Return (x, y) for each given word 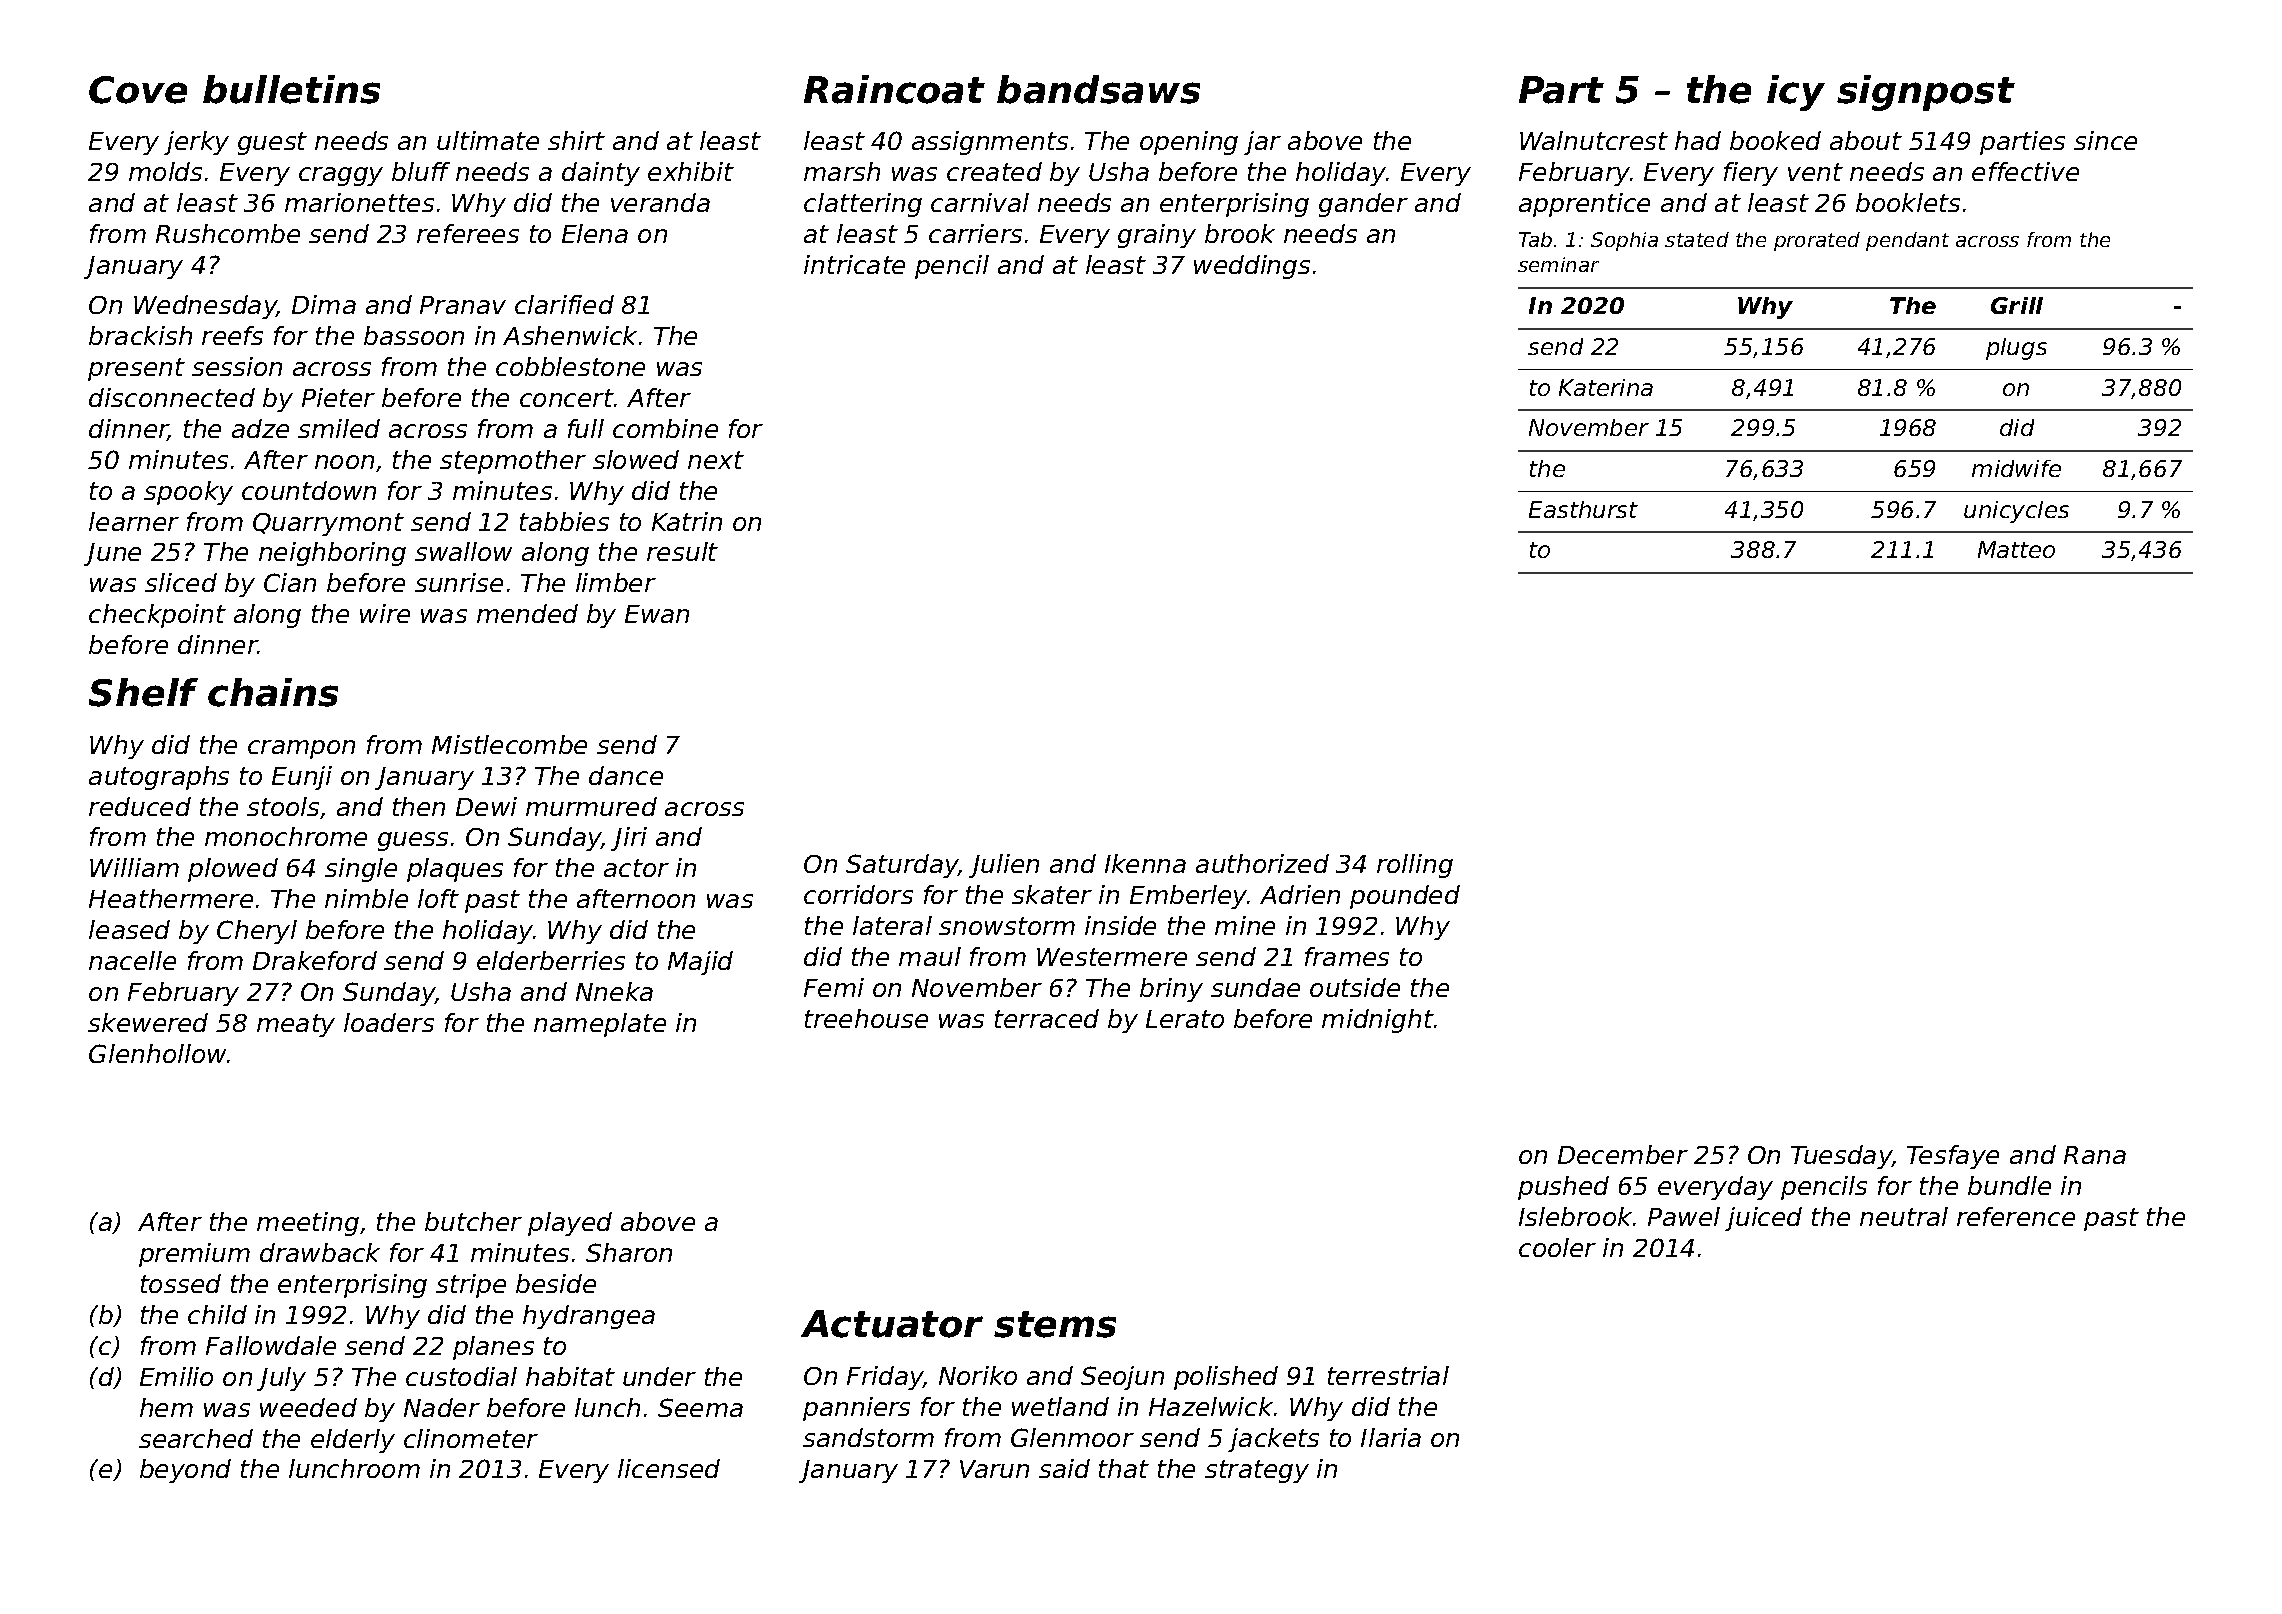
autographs (159, 778)
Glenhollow (157, 1053)
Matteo (2016, 549)
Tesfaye (1953, 1157)
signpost (1926, 93)
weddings (1252, 267)
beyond (185, 1471)
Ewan (657, 614)
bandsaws (1098, 89)
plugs (2016, 349)
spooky (188, 493)
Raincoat (894, 89)
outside (1355, 987)
